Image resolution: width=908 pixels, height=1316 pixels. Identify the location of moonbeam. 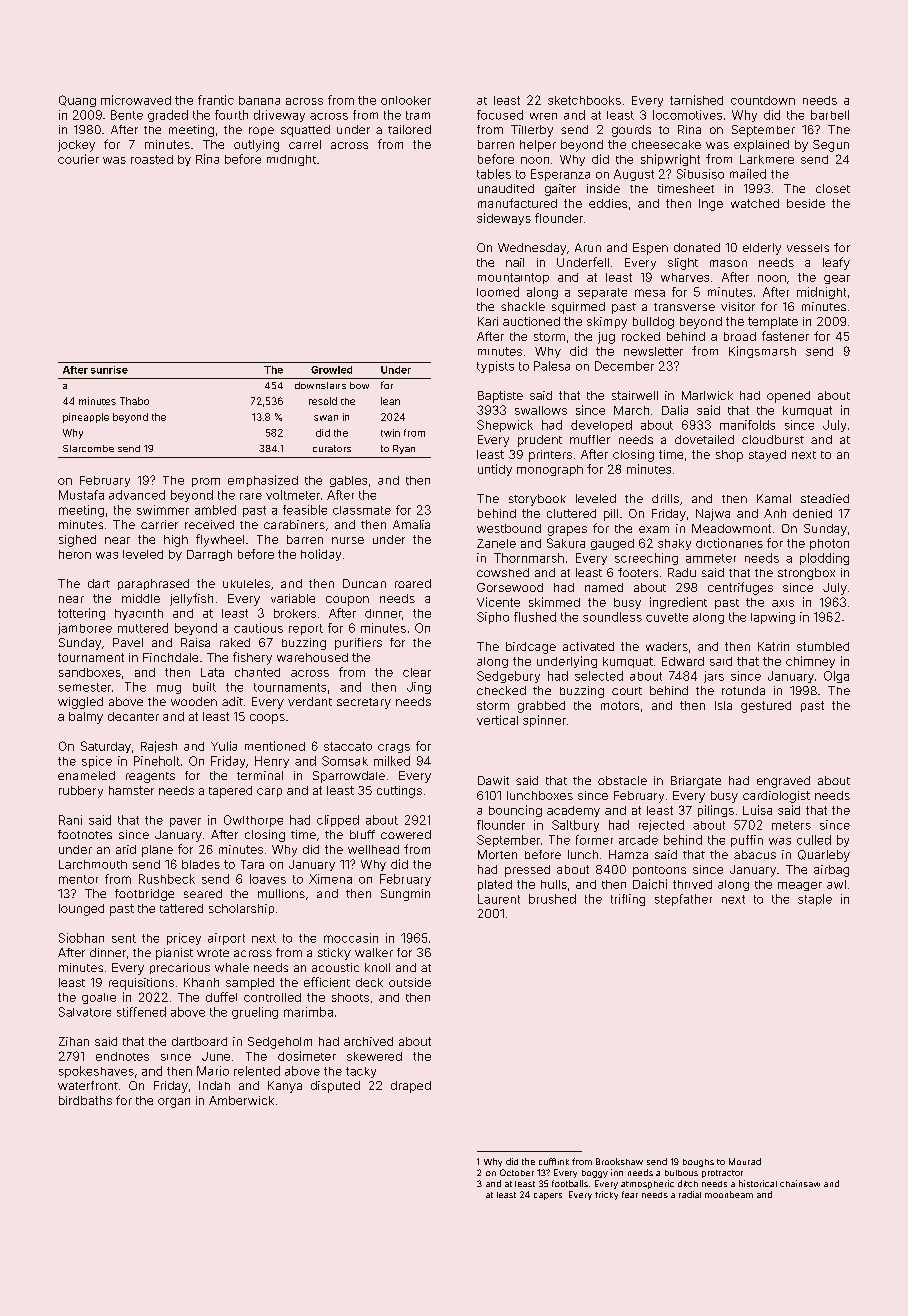
(729, 1194).
